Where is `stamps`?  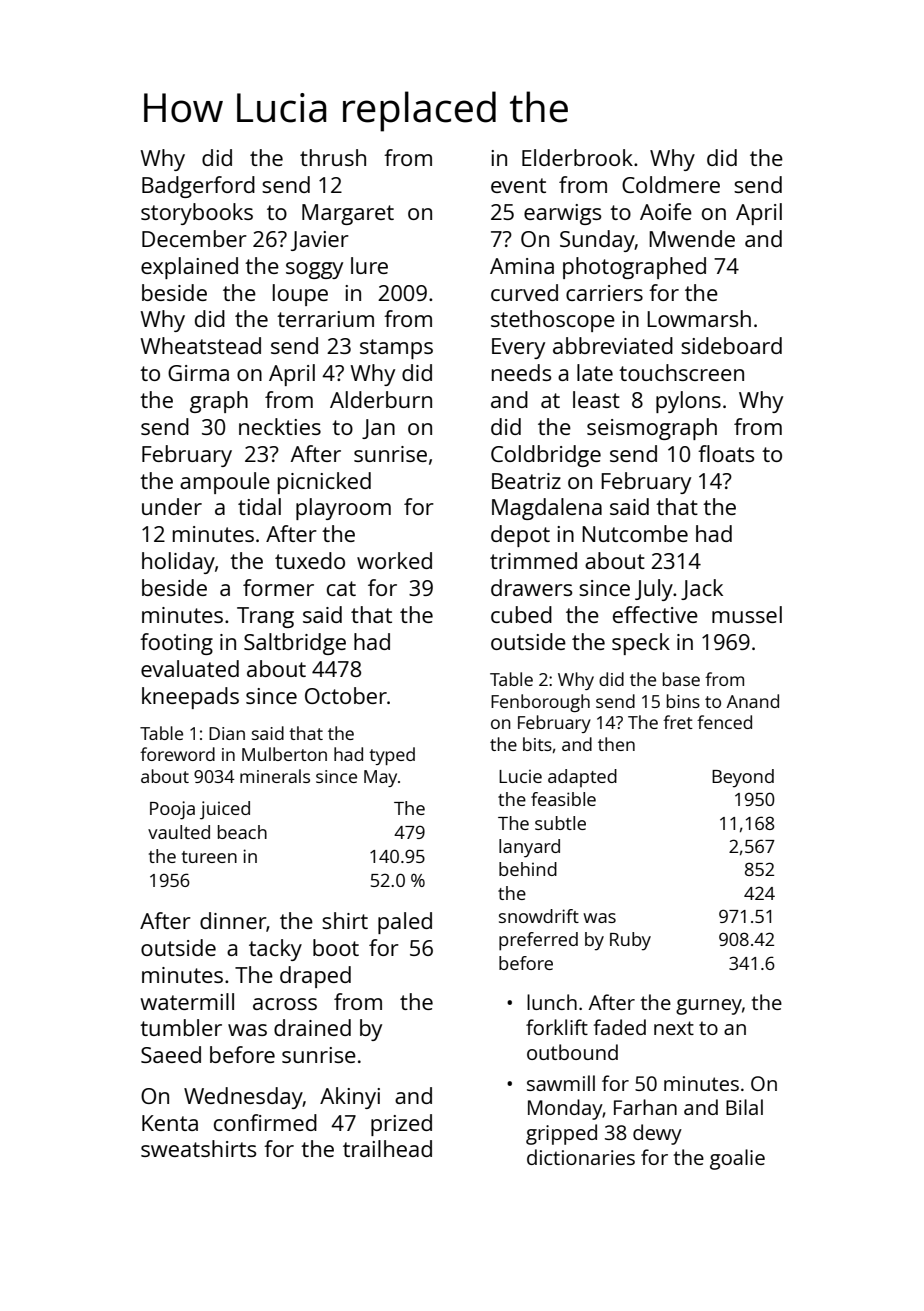
stamps is located at coordinates (396, 349).
